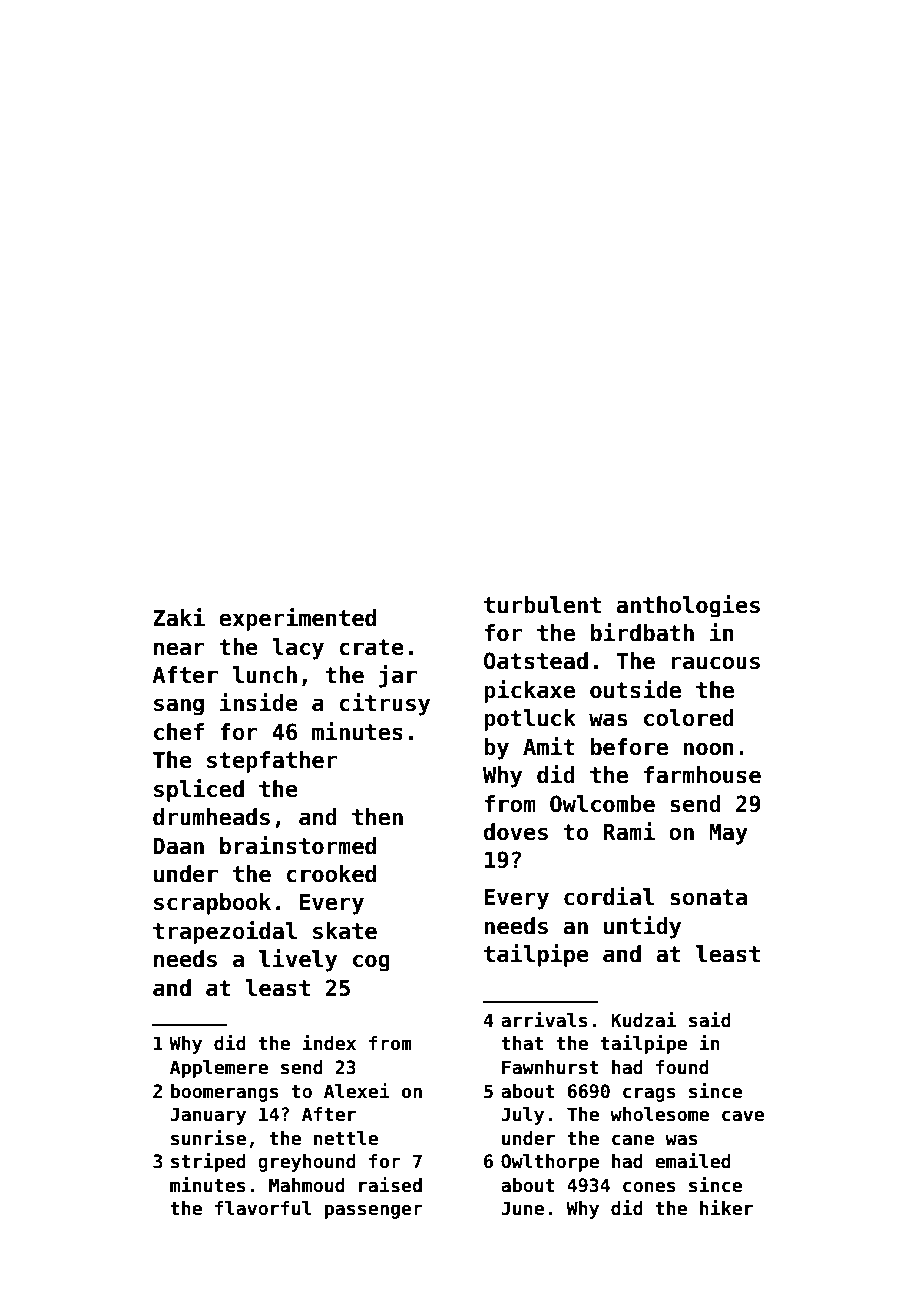 Image resolution: width=924 pixels, height=1311 pixels. Describe the element at coordinates (377, 817) in the image. I see `then` at that location.
